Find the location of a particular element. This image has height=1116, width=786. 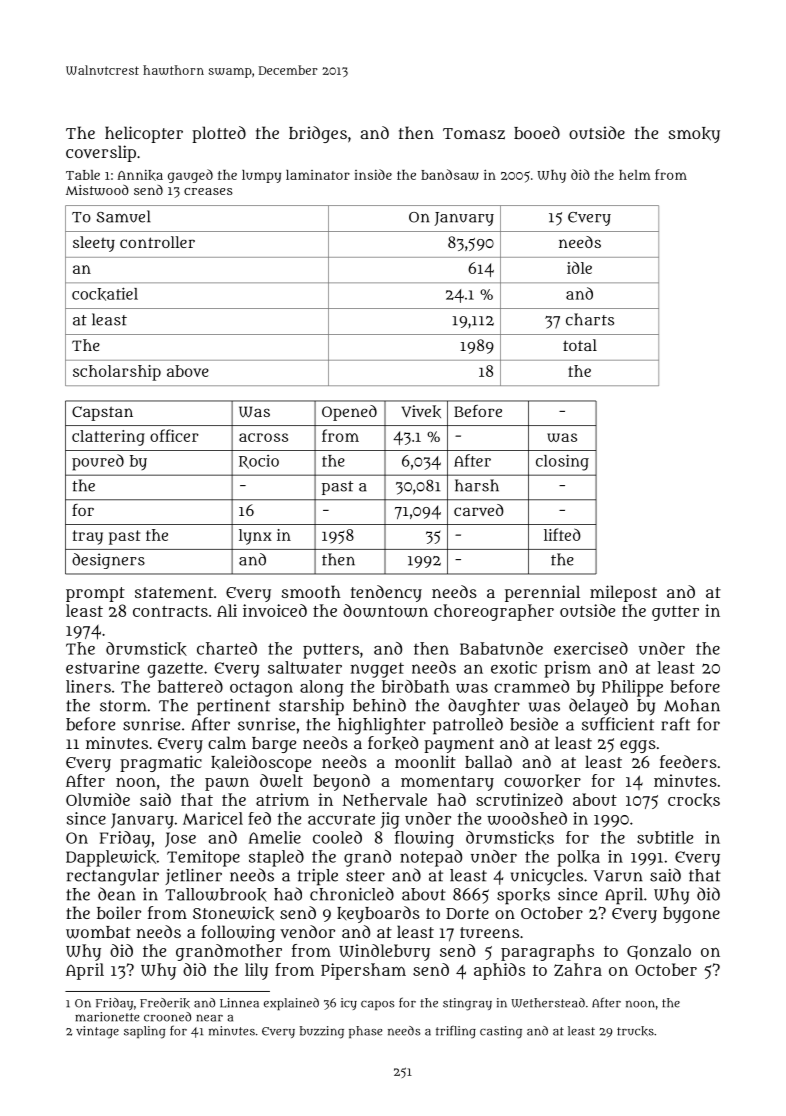

helm is located at coordinates (635, 175).
